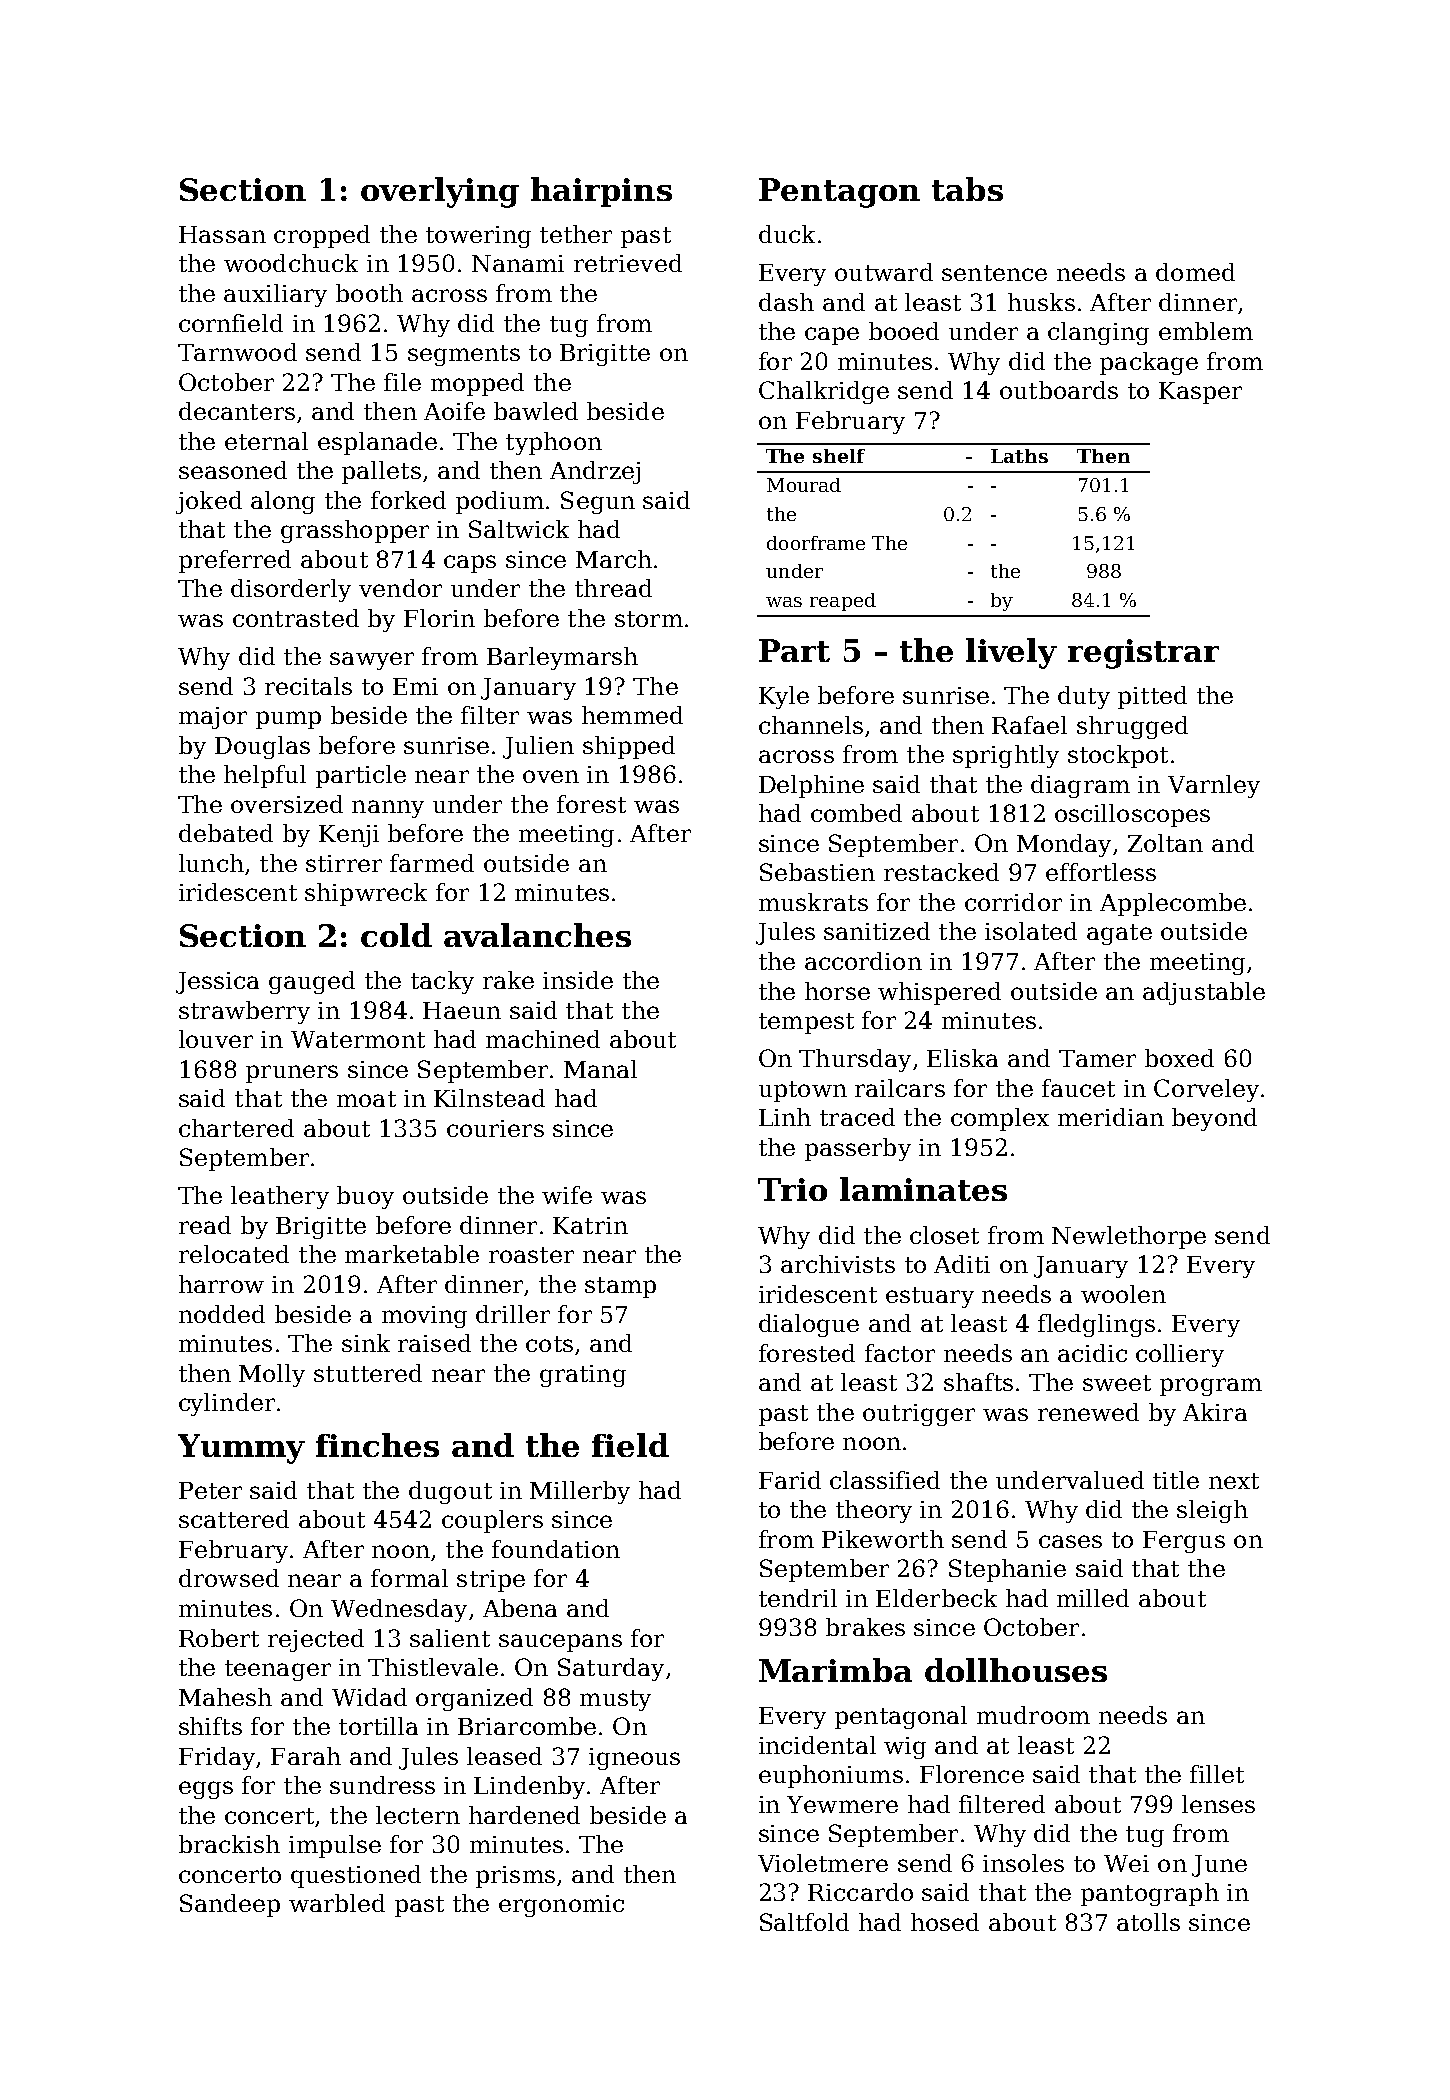 The image size is (1450, 2100). I want to click on leased, so click(504, 1756).
